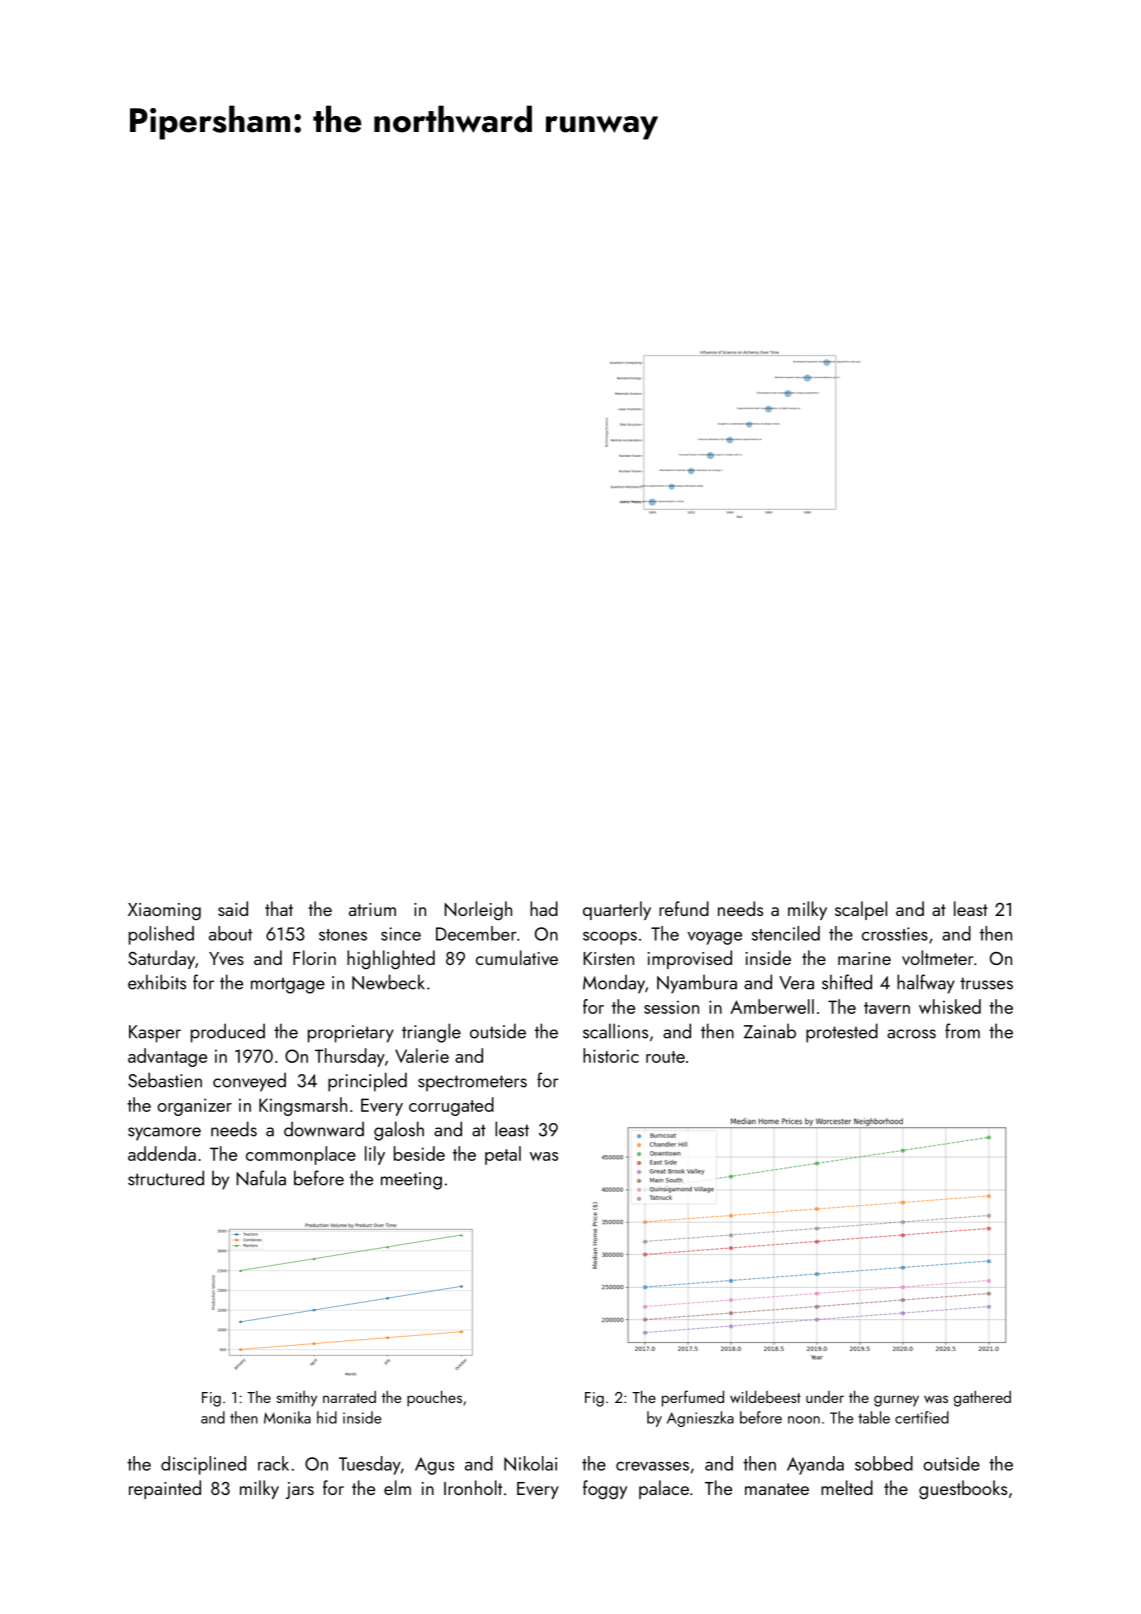 This screenshot has width=1141, height=1614. Describe the element at coordinates (611, 1055) in the screenshot. I see `historic` at that location.
